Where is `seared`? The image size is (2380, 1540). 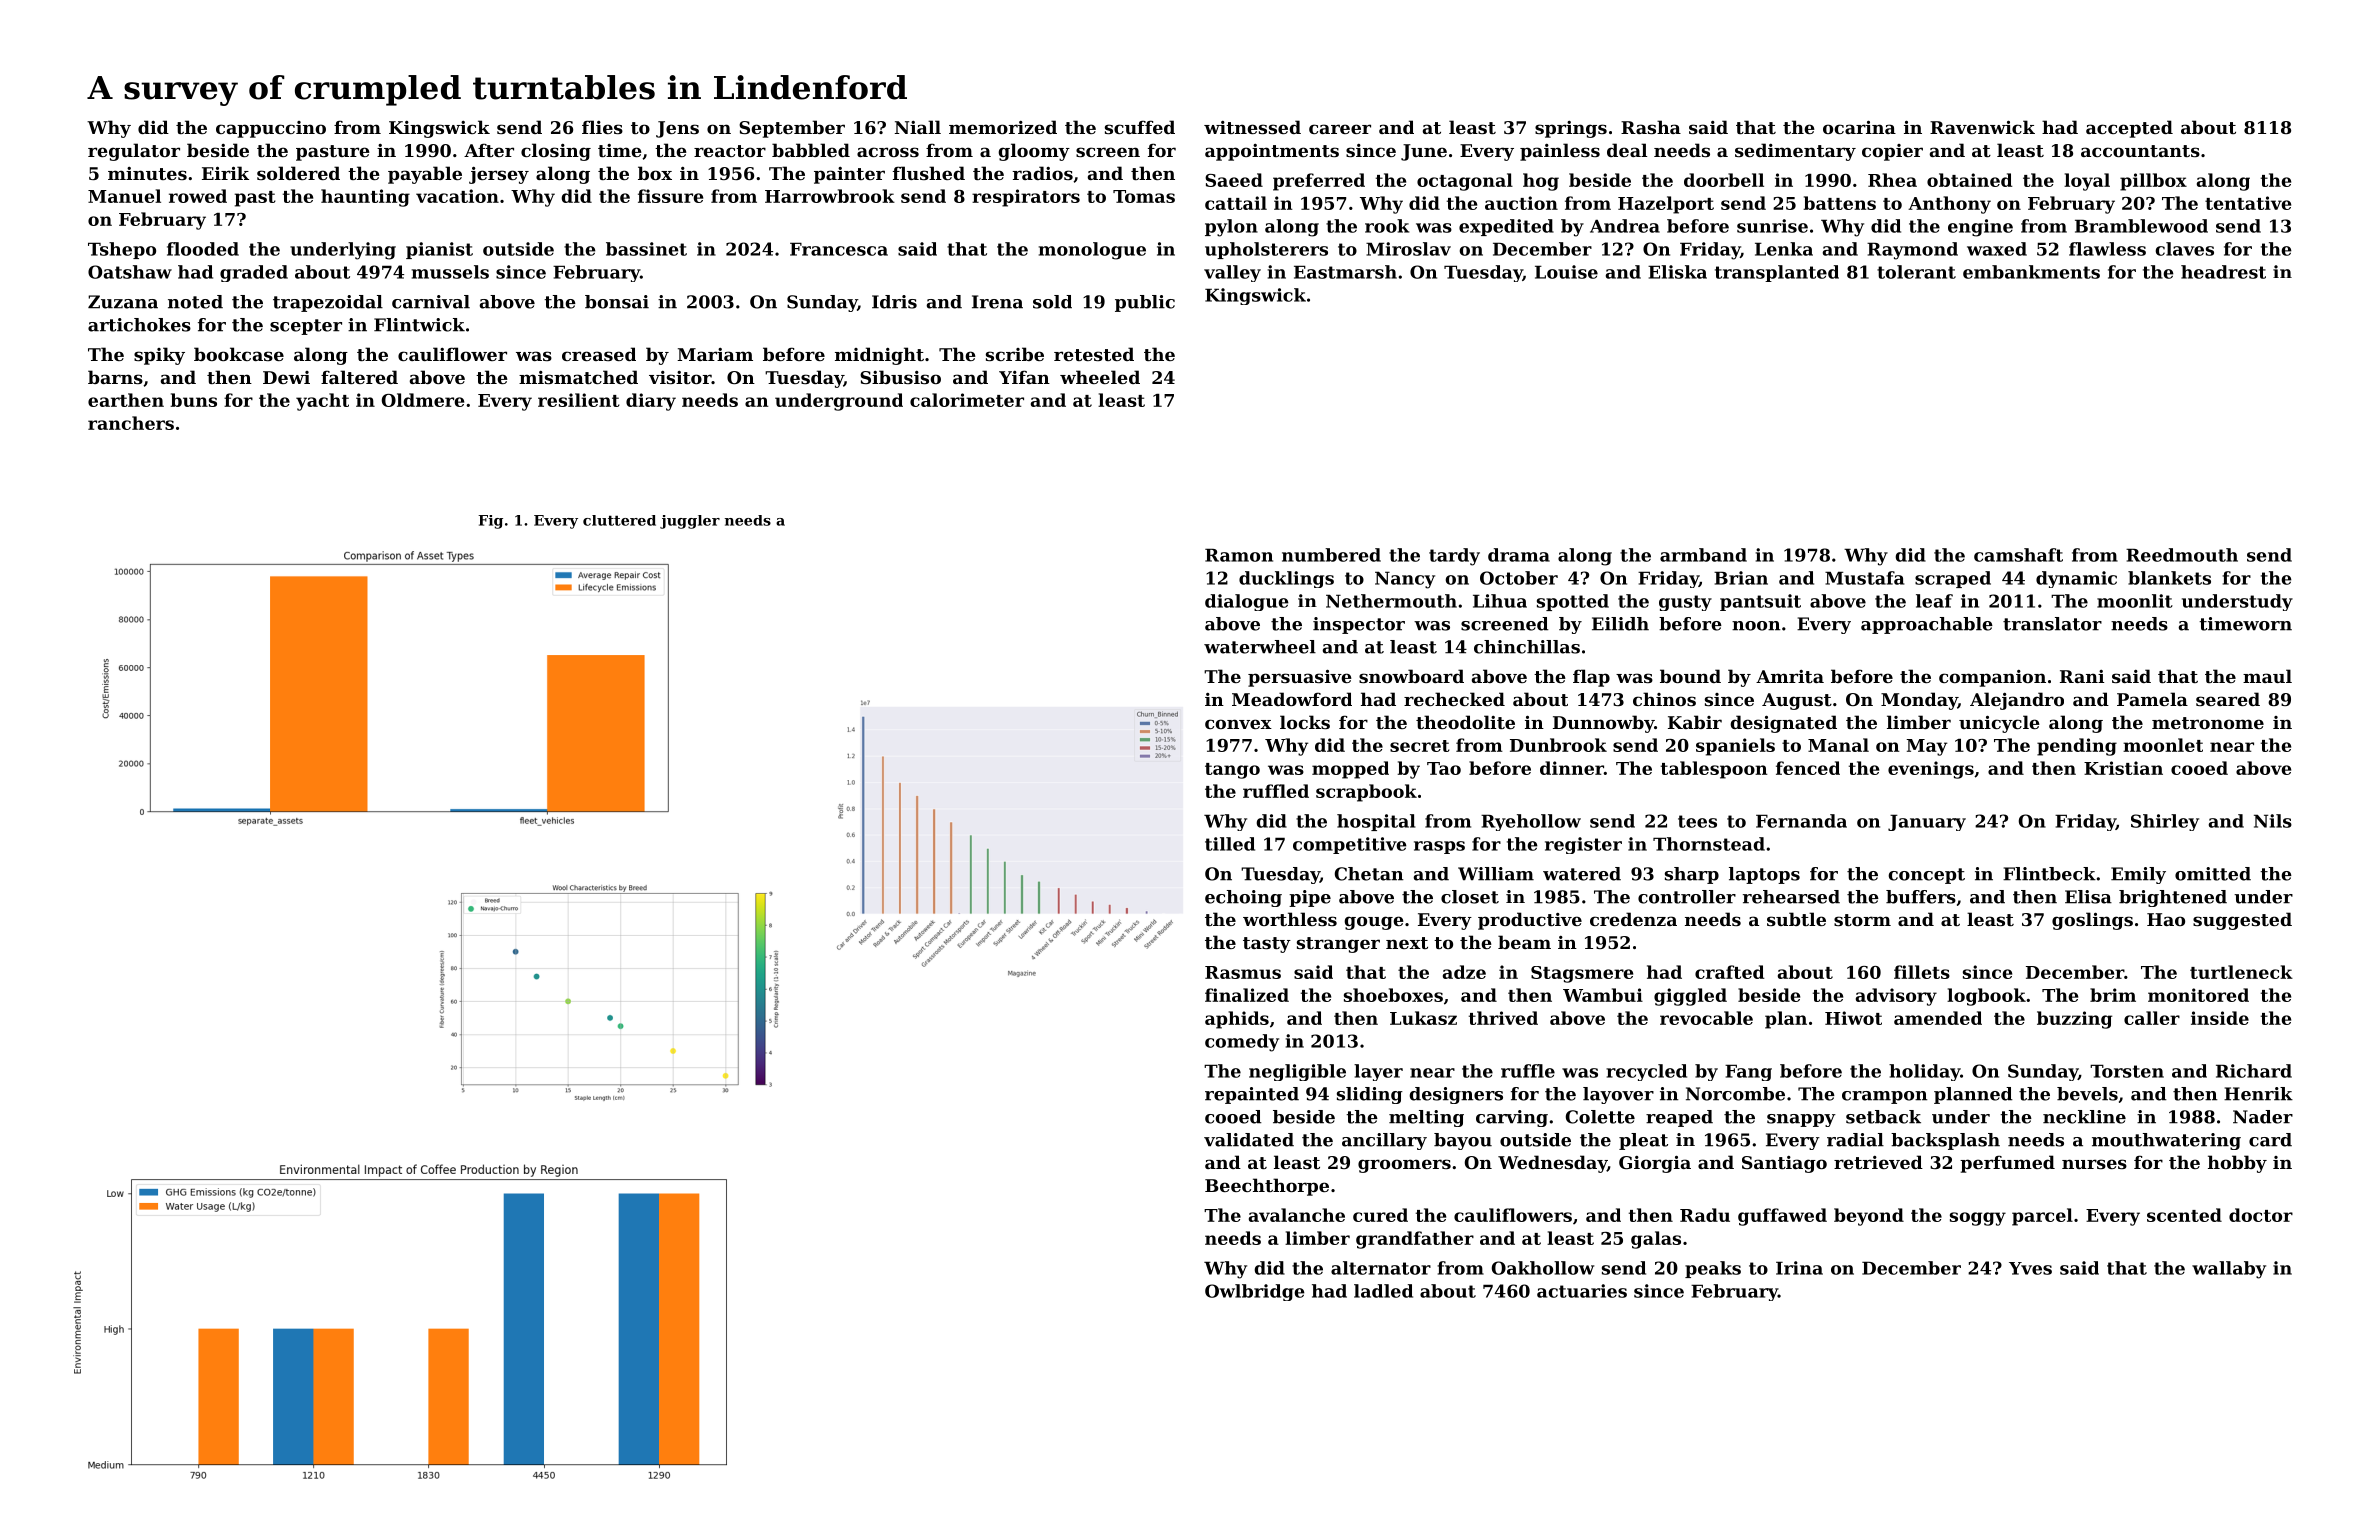 seared is located at coordinates (2228, 699).
